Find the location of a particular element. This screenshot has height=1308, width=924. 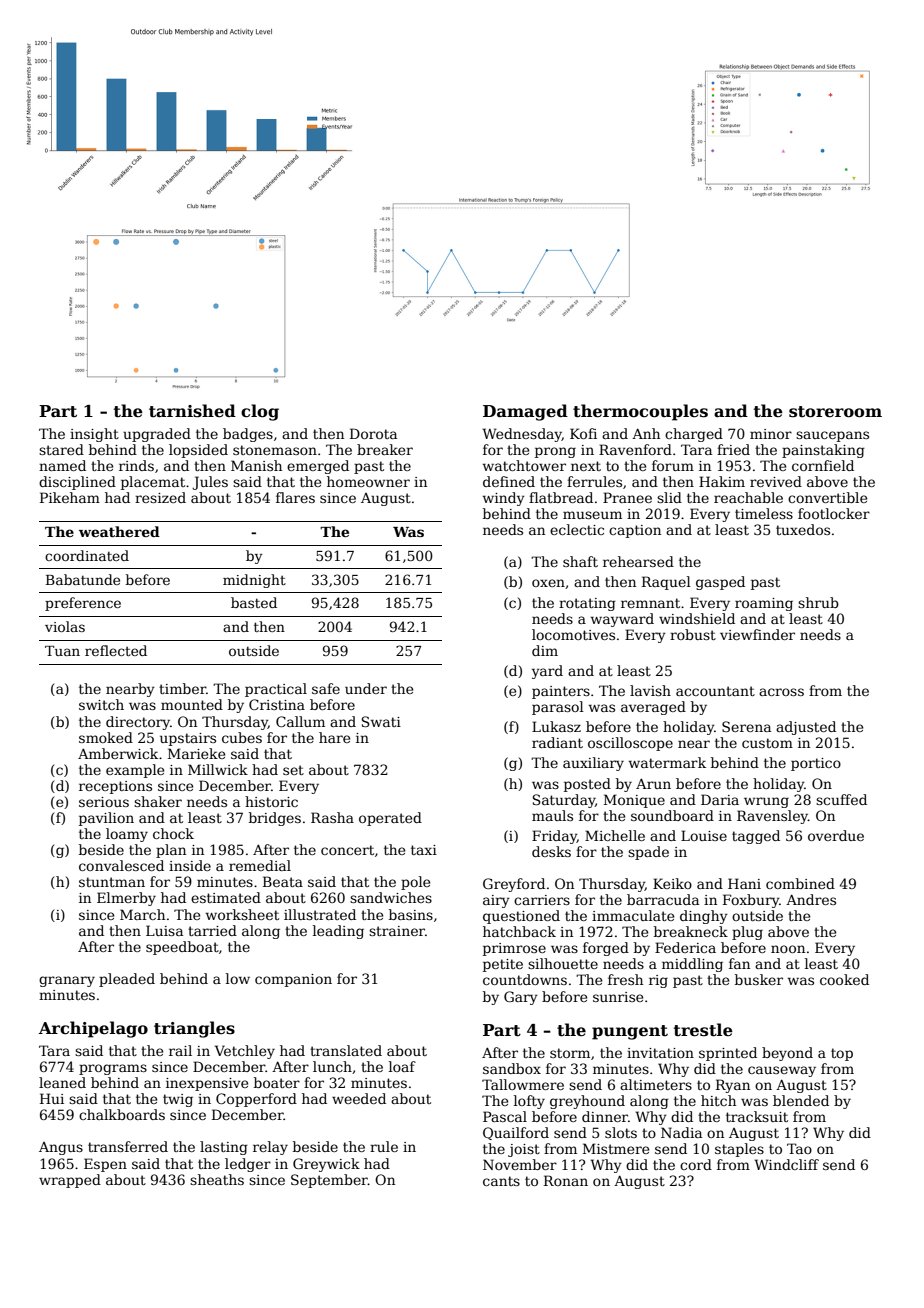

tuxedos is located at coordinates (803, 529).
